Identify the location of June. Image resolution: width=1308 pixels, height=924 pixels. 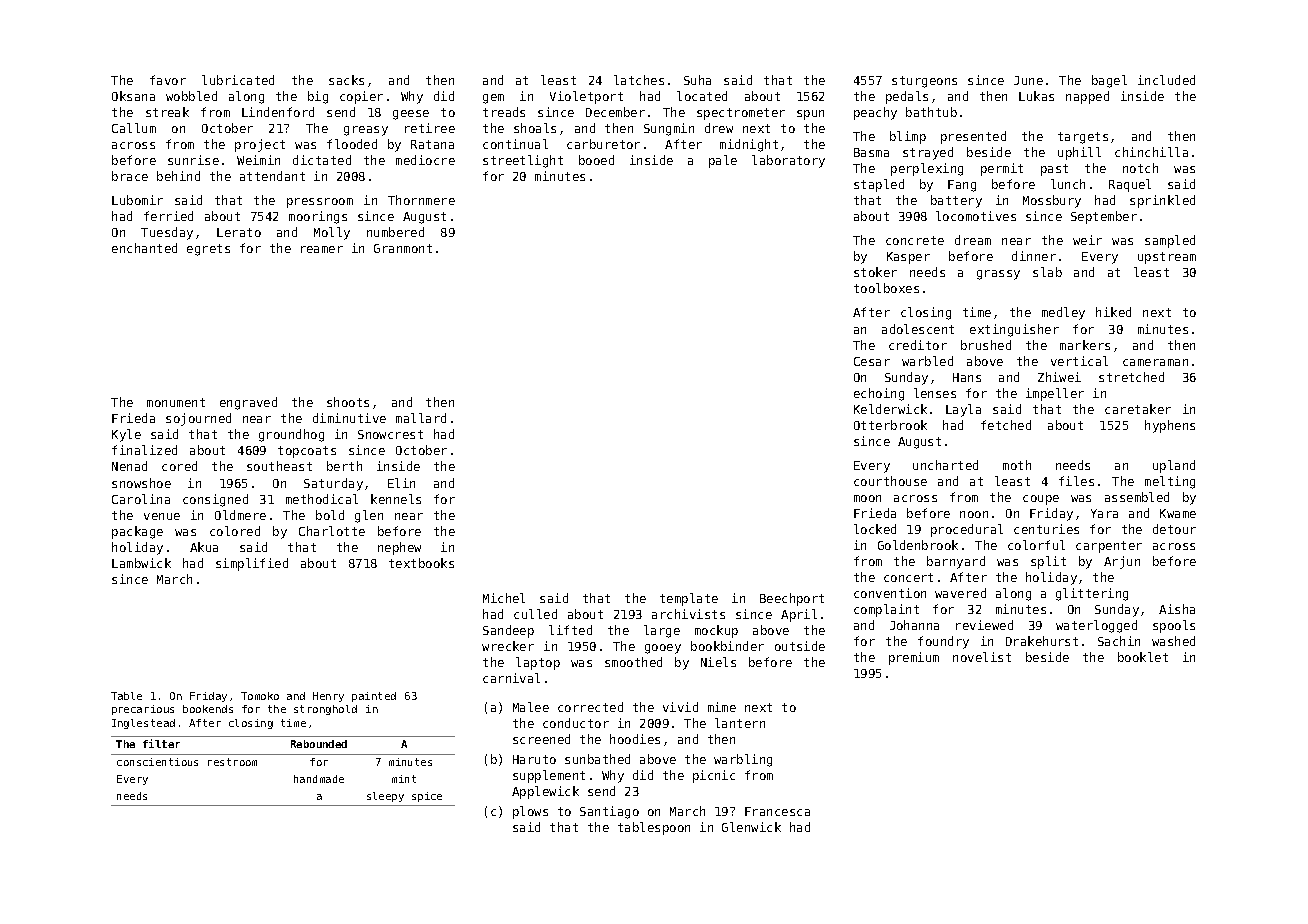
(1028, 80).
